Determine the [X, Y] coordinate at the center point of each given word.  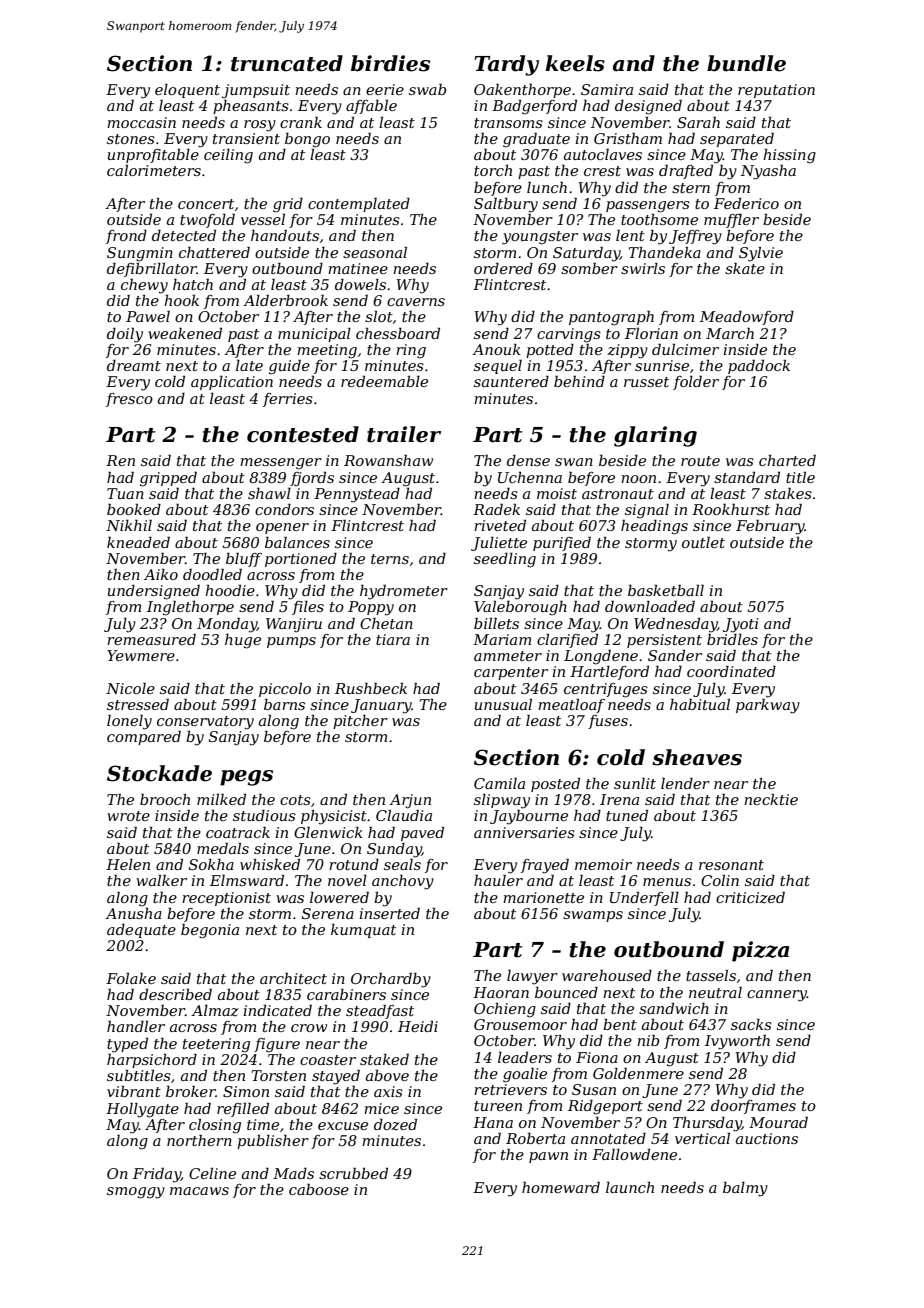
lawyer [532, 977]
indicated [277, 1010]
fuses [608, 722]
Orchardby [391, 980]
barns [284, 704]
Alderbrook [285, 300]
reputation [776, 91]
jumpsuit [256, 91]
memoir [603, 864]
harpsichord [152, 1060]
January [381, 706]
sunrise [662, 365]
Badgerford [534, 107]
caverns [416, 302]
